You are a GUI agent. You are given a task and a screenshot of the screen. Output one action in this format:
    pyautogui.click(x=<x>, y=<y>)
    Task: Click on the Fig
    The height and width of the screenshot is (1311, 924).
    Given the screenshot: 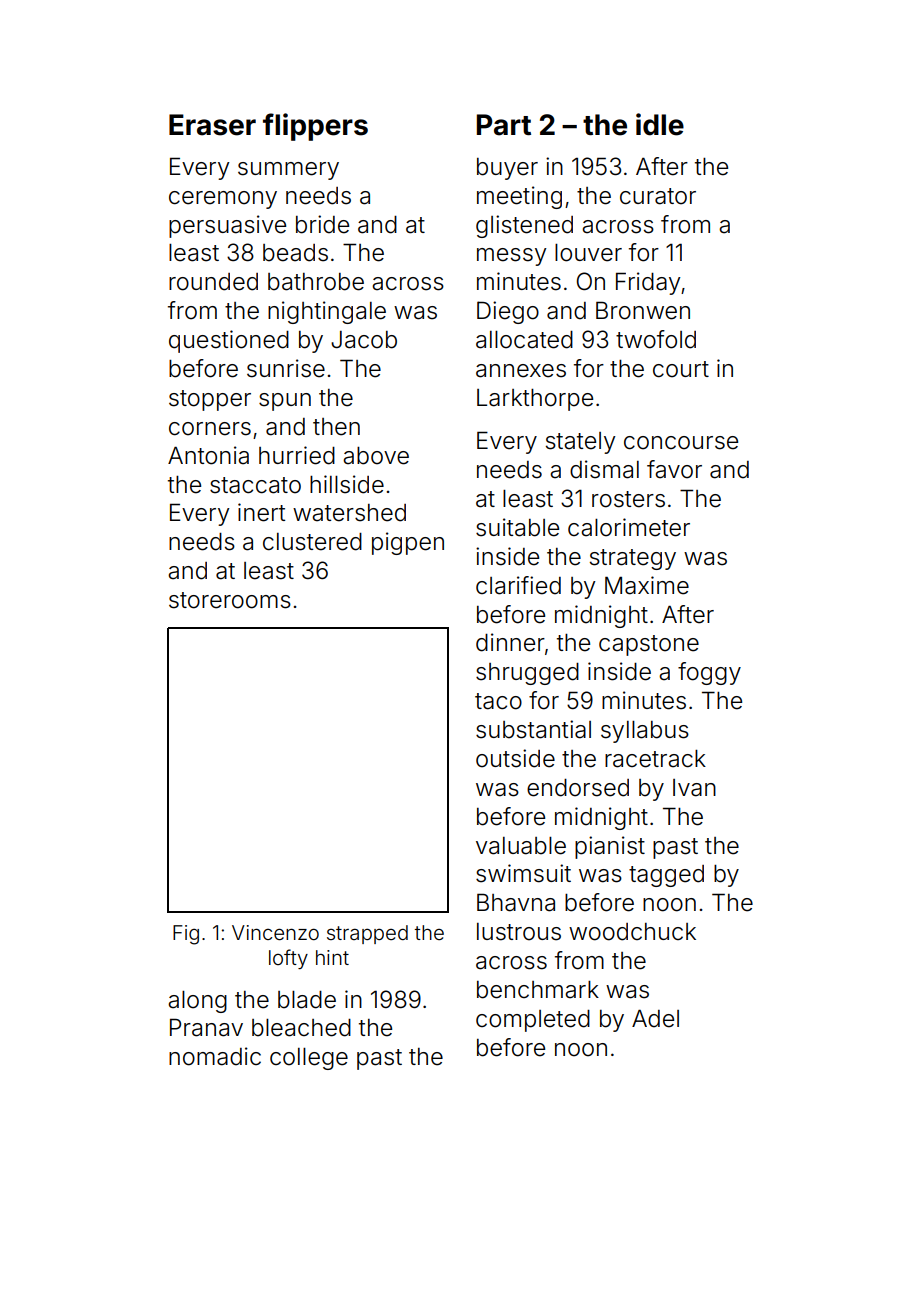 What is the action you would take?
    pyautogui.click(x=186, y=935)
